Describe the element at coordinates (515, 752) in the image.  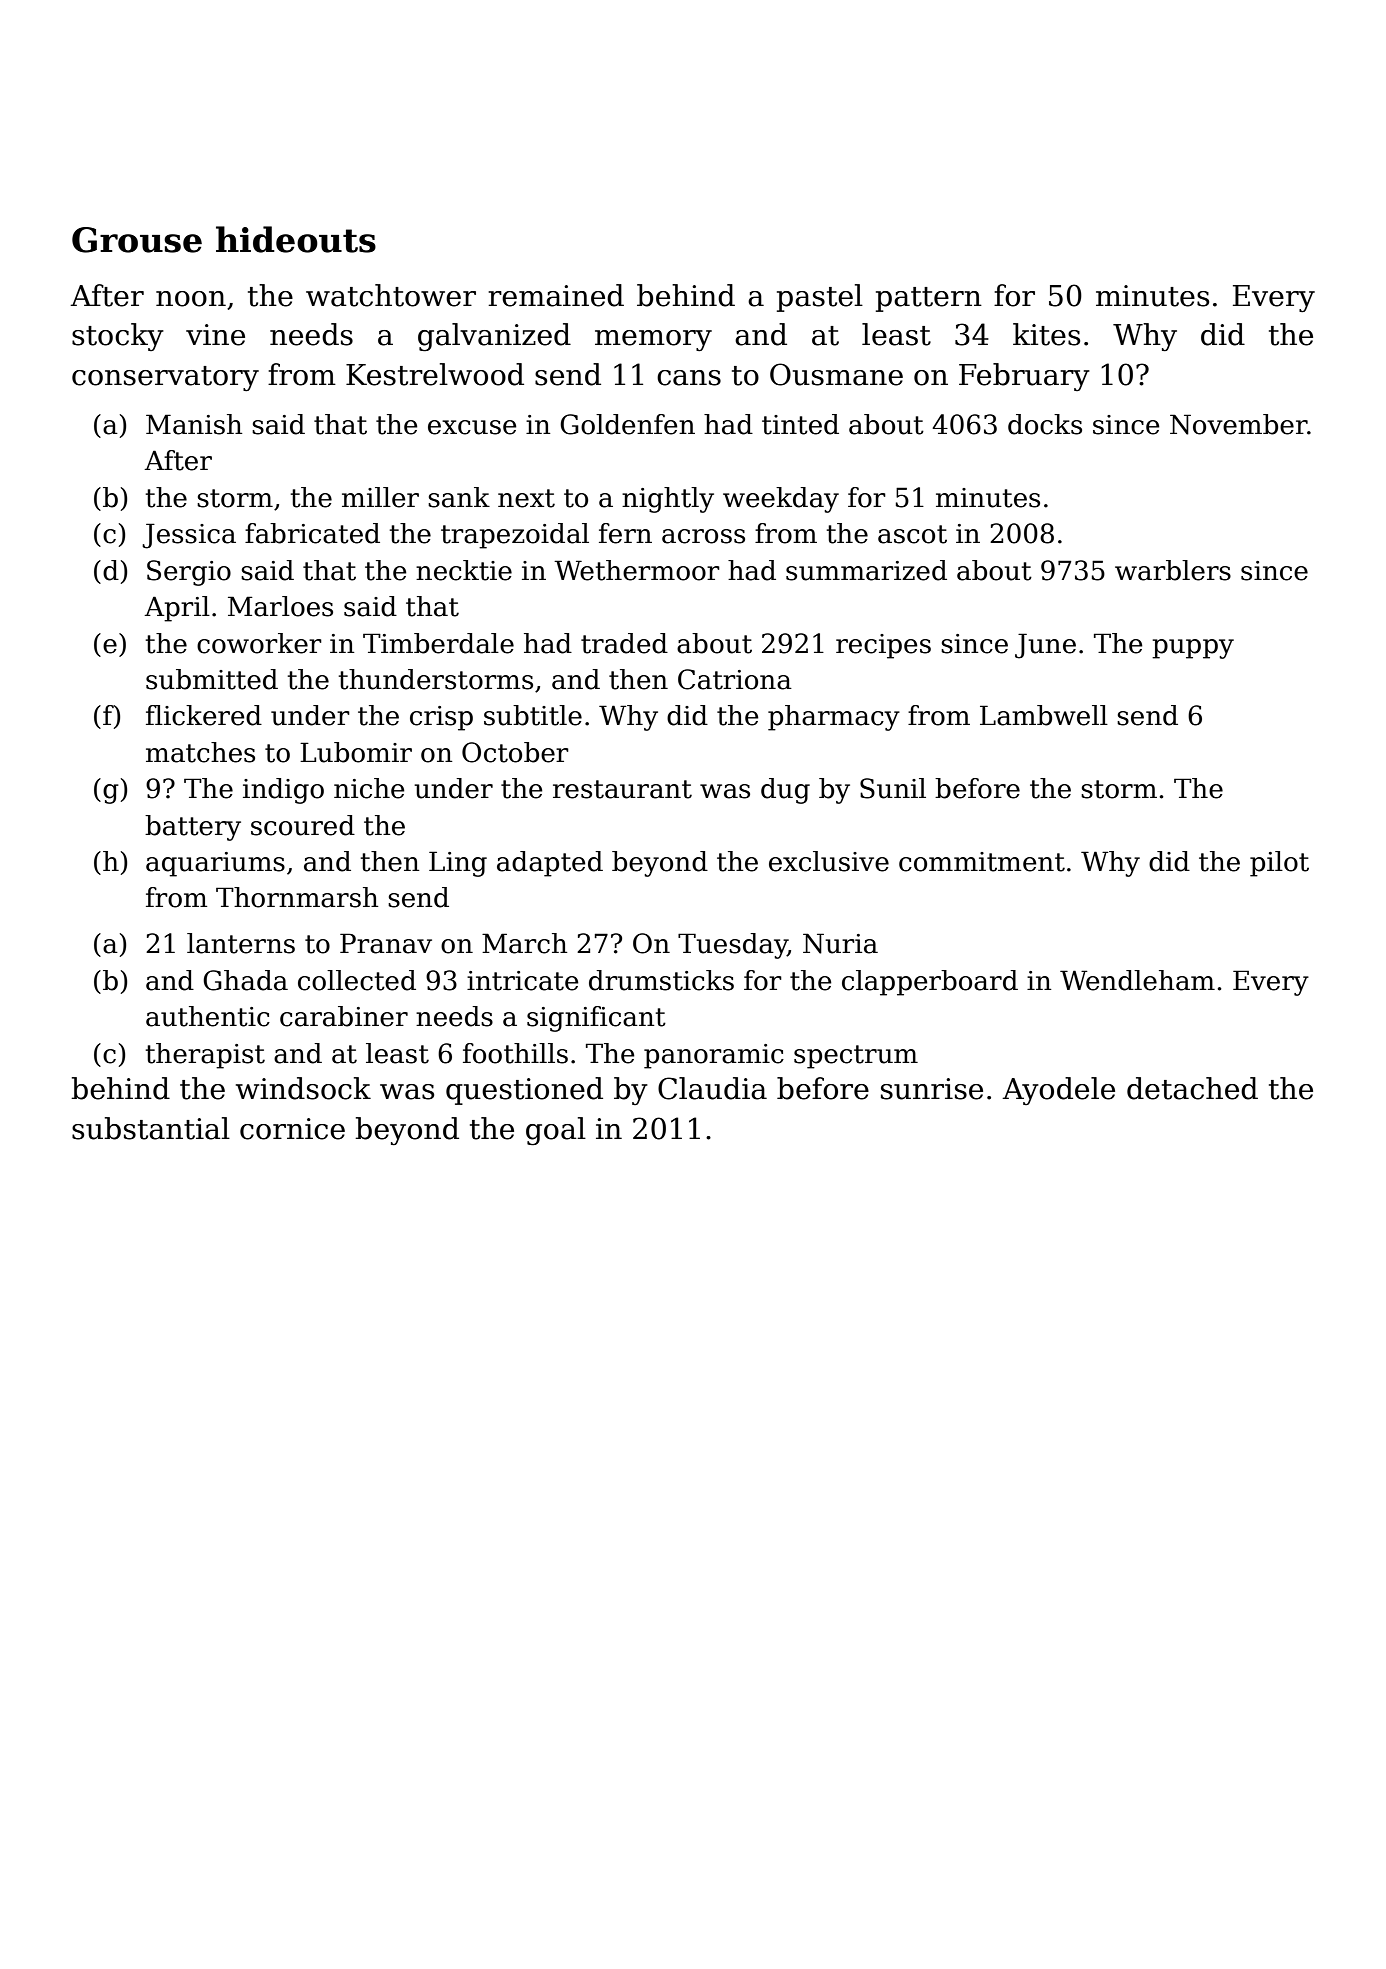
I see `October` at that location.
